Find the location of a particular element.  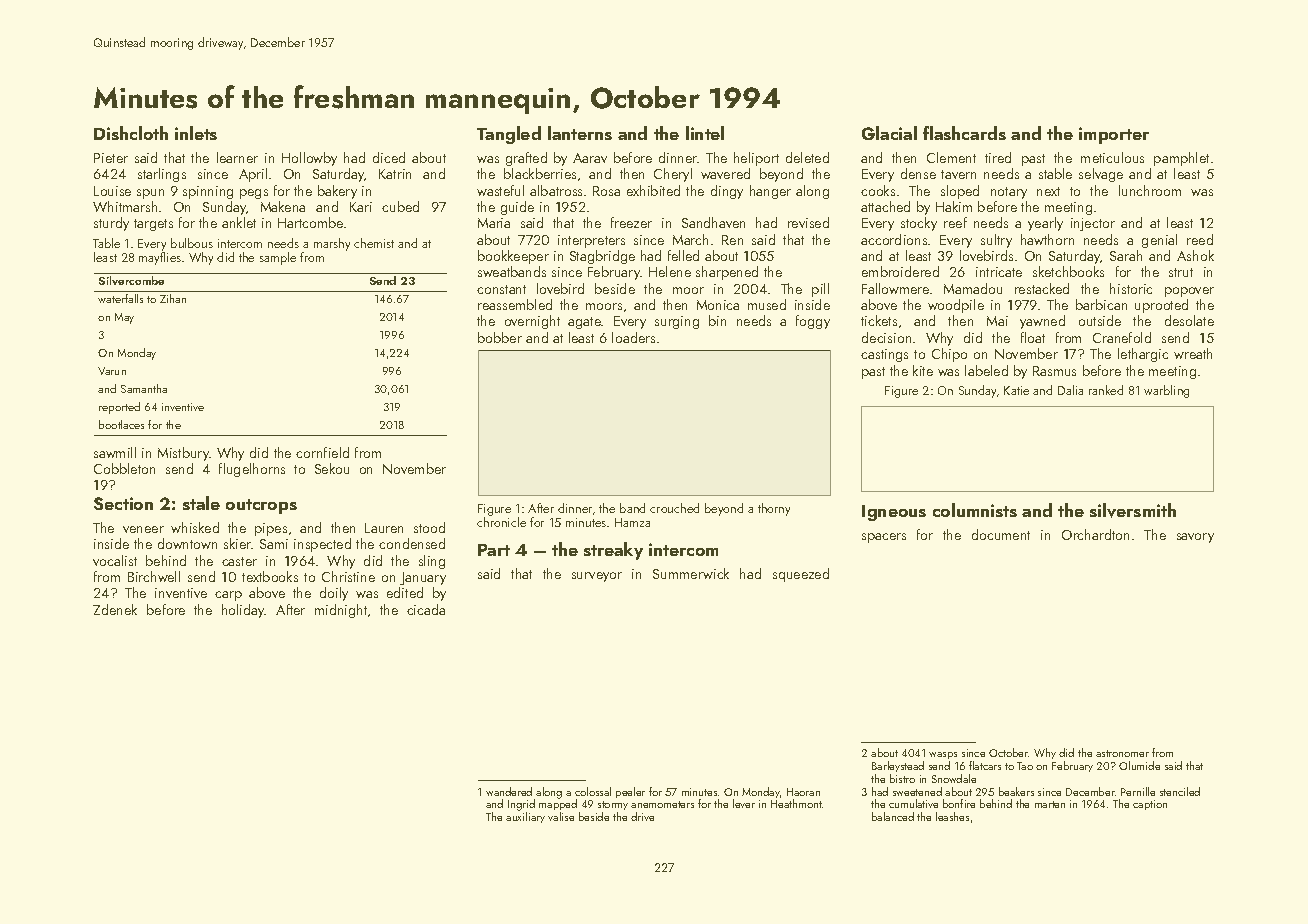

loaders is located at coordinates (633, 337).
